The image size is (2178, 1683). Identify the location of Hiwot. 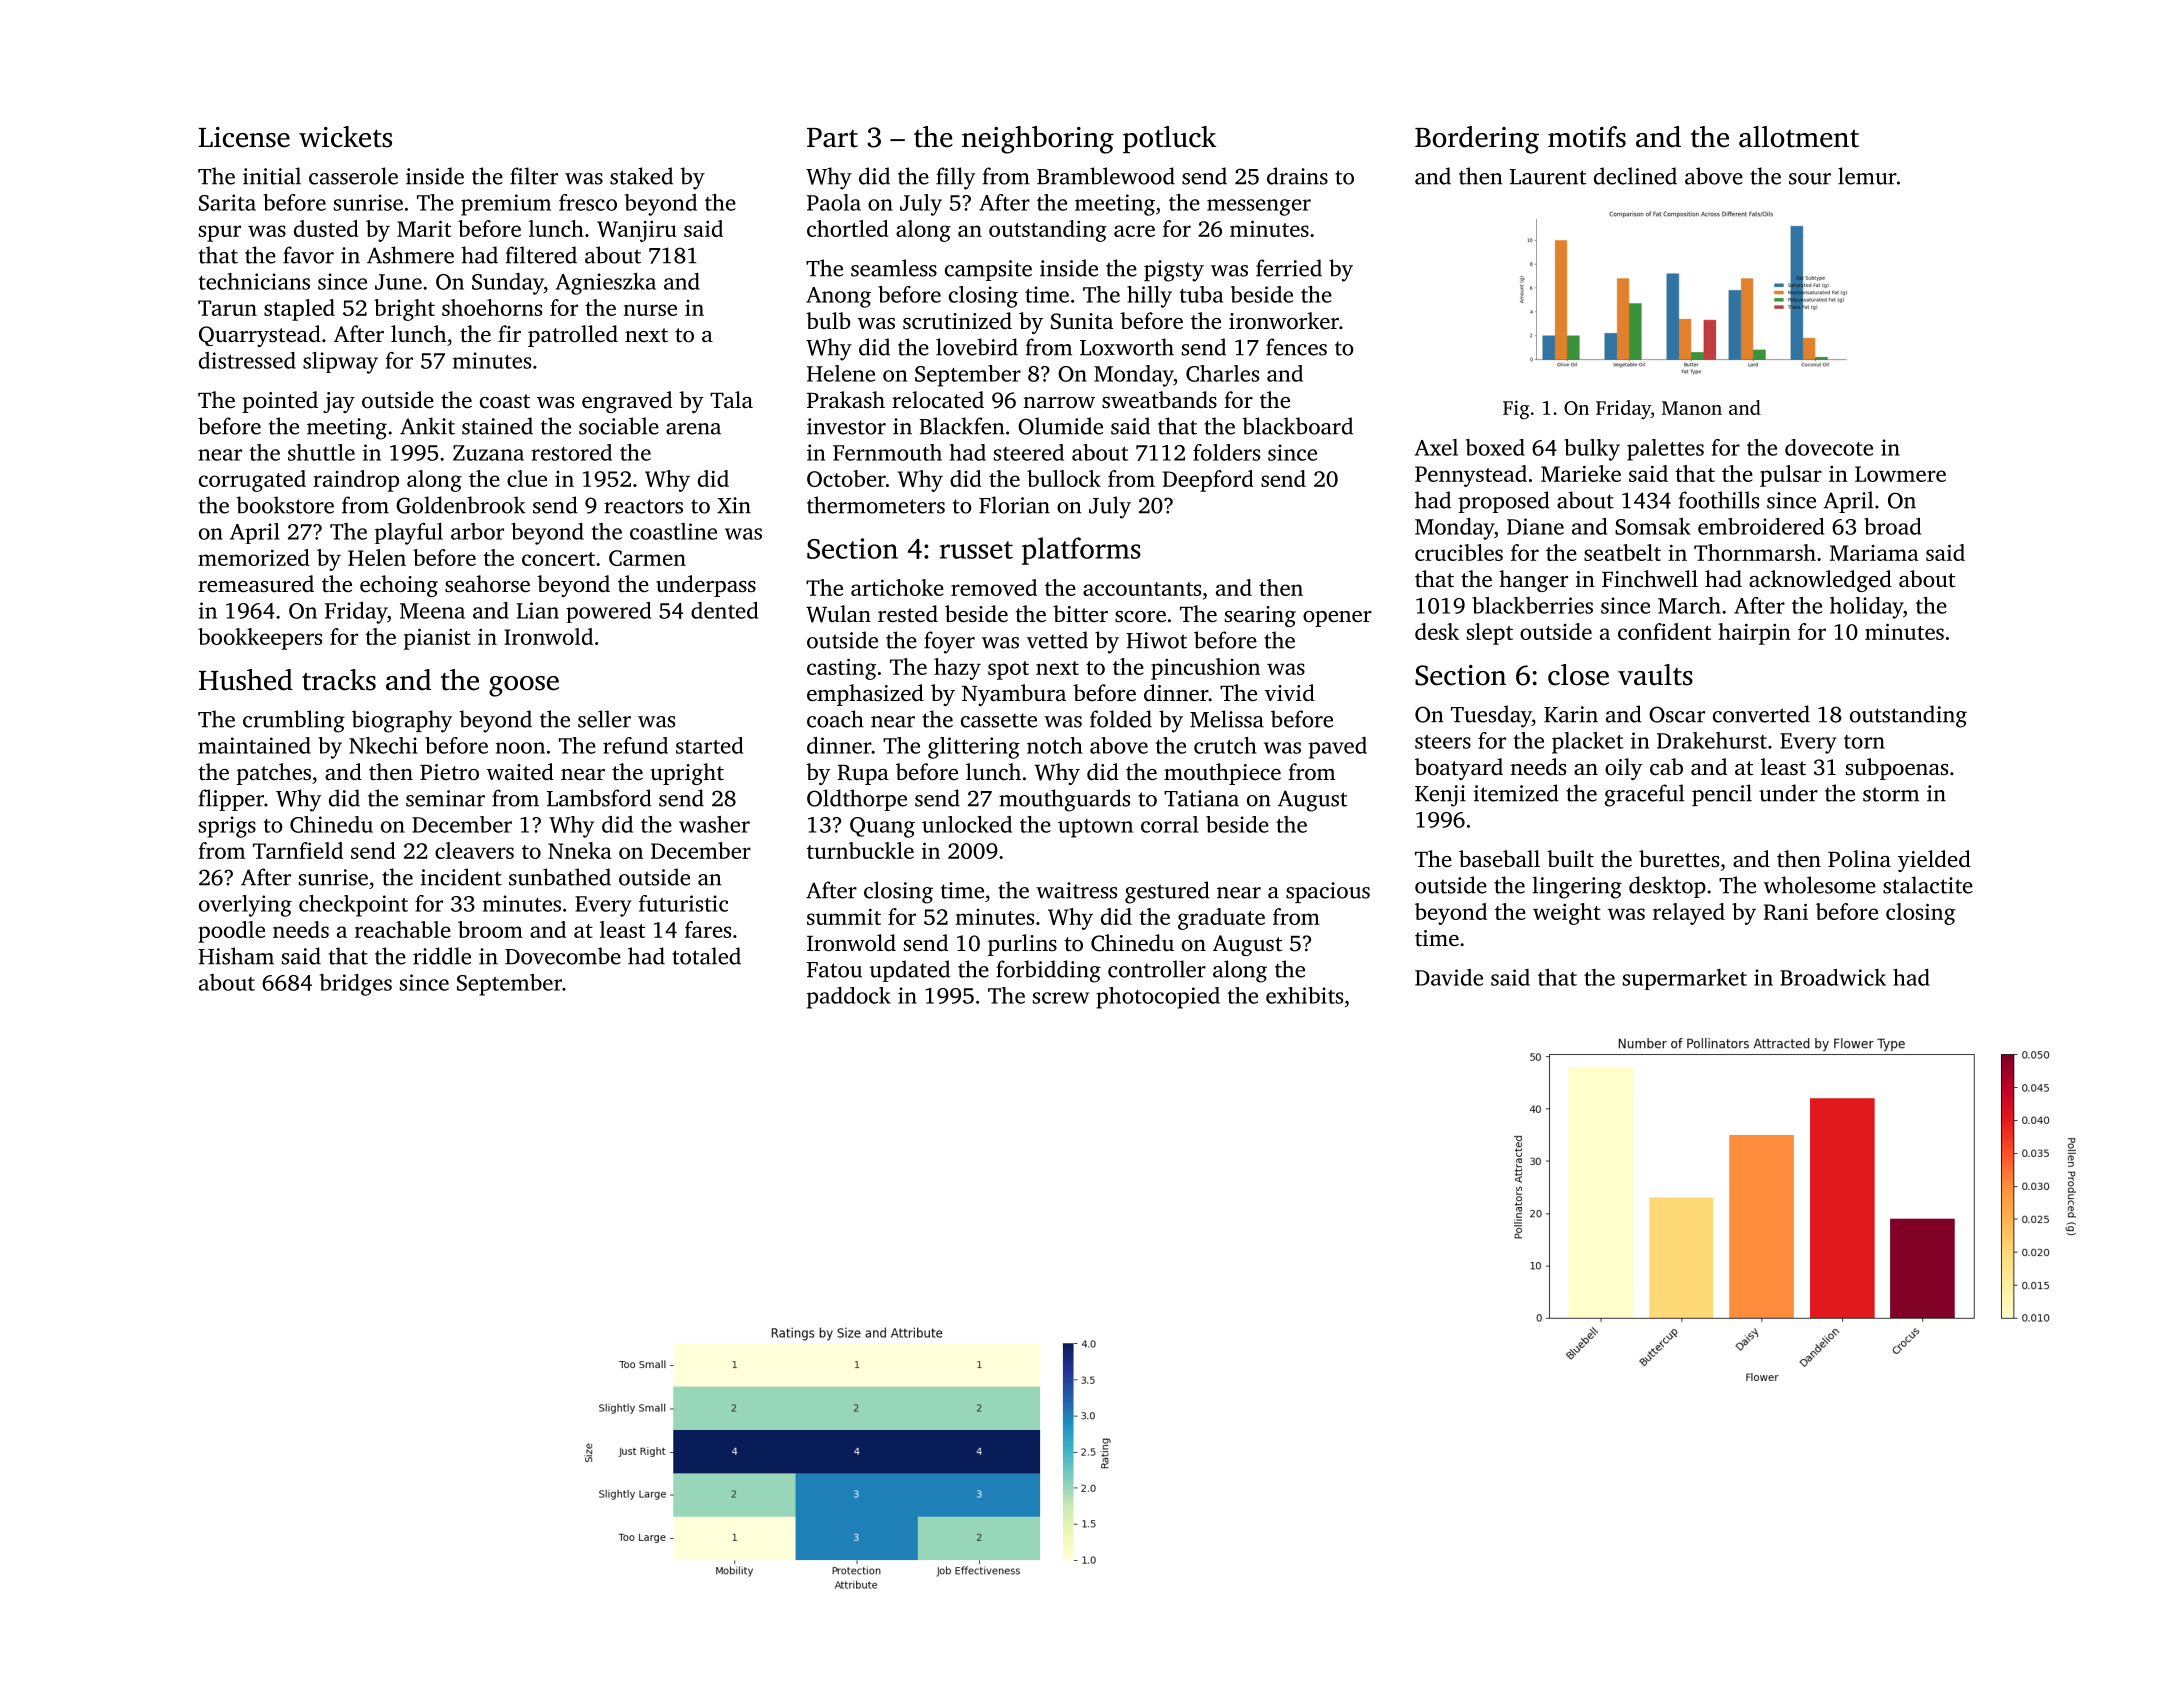
(1156, 640).
